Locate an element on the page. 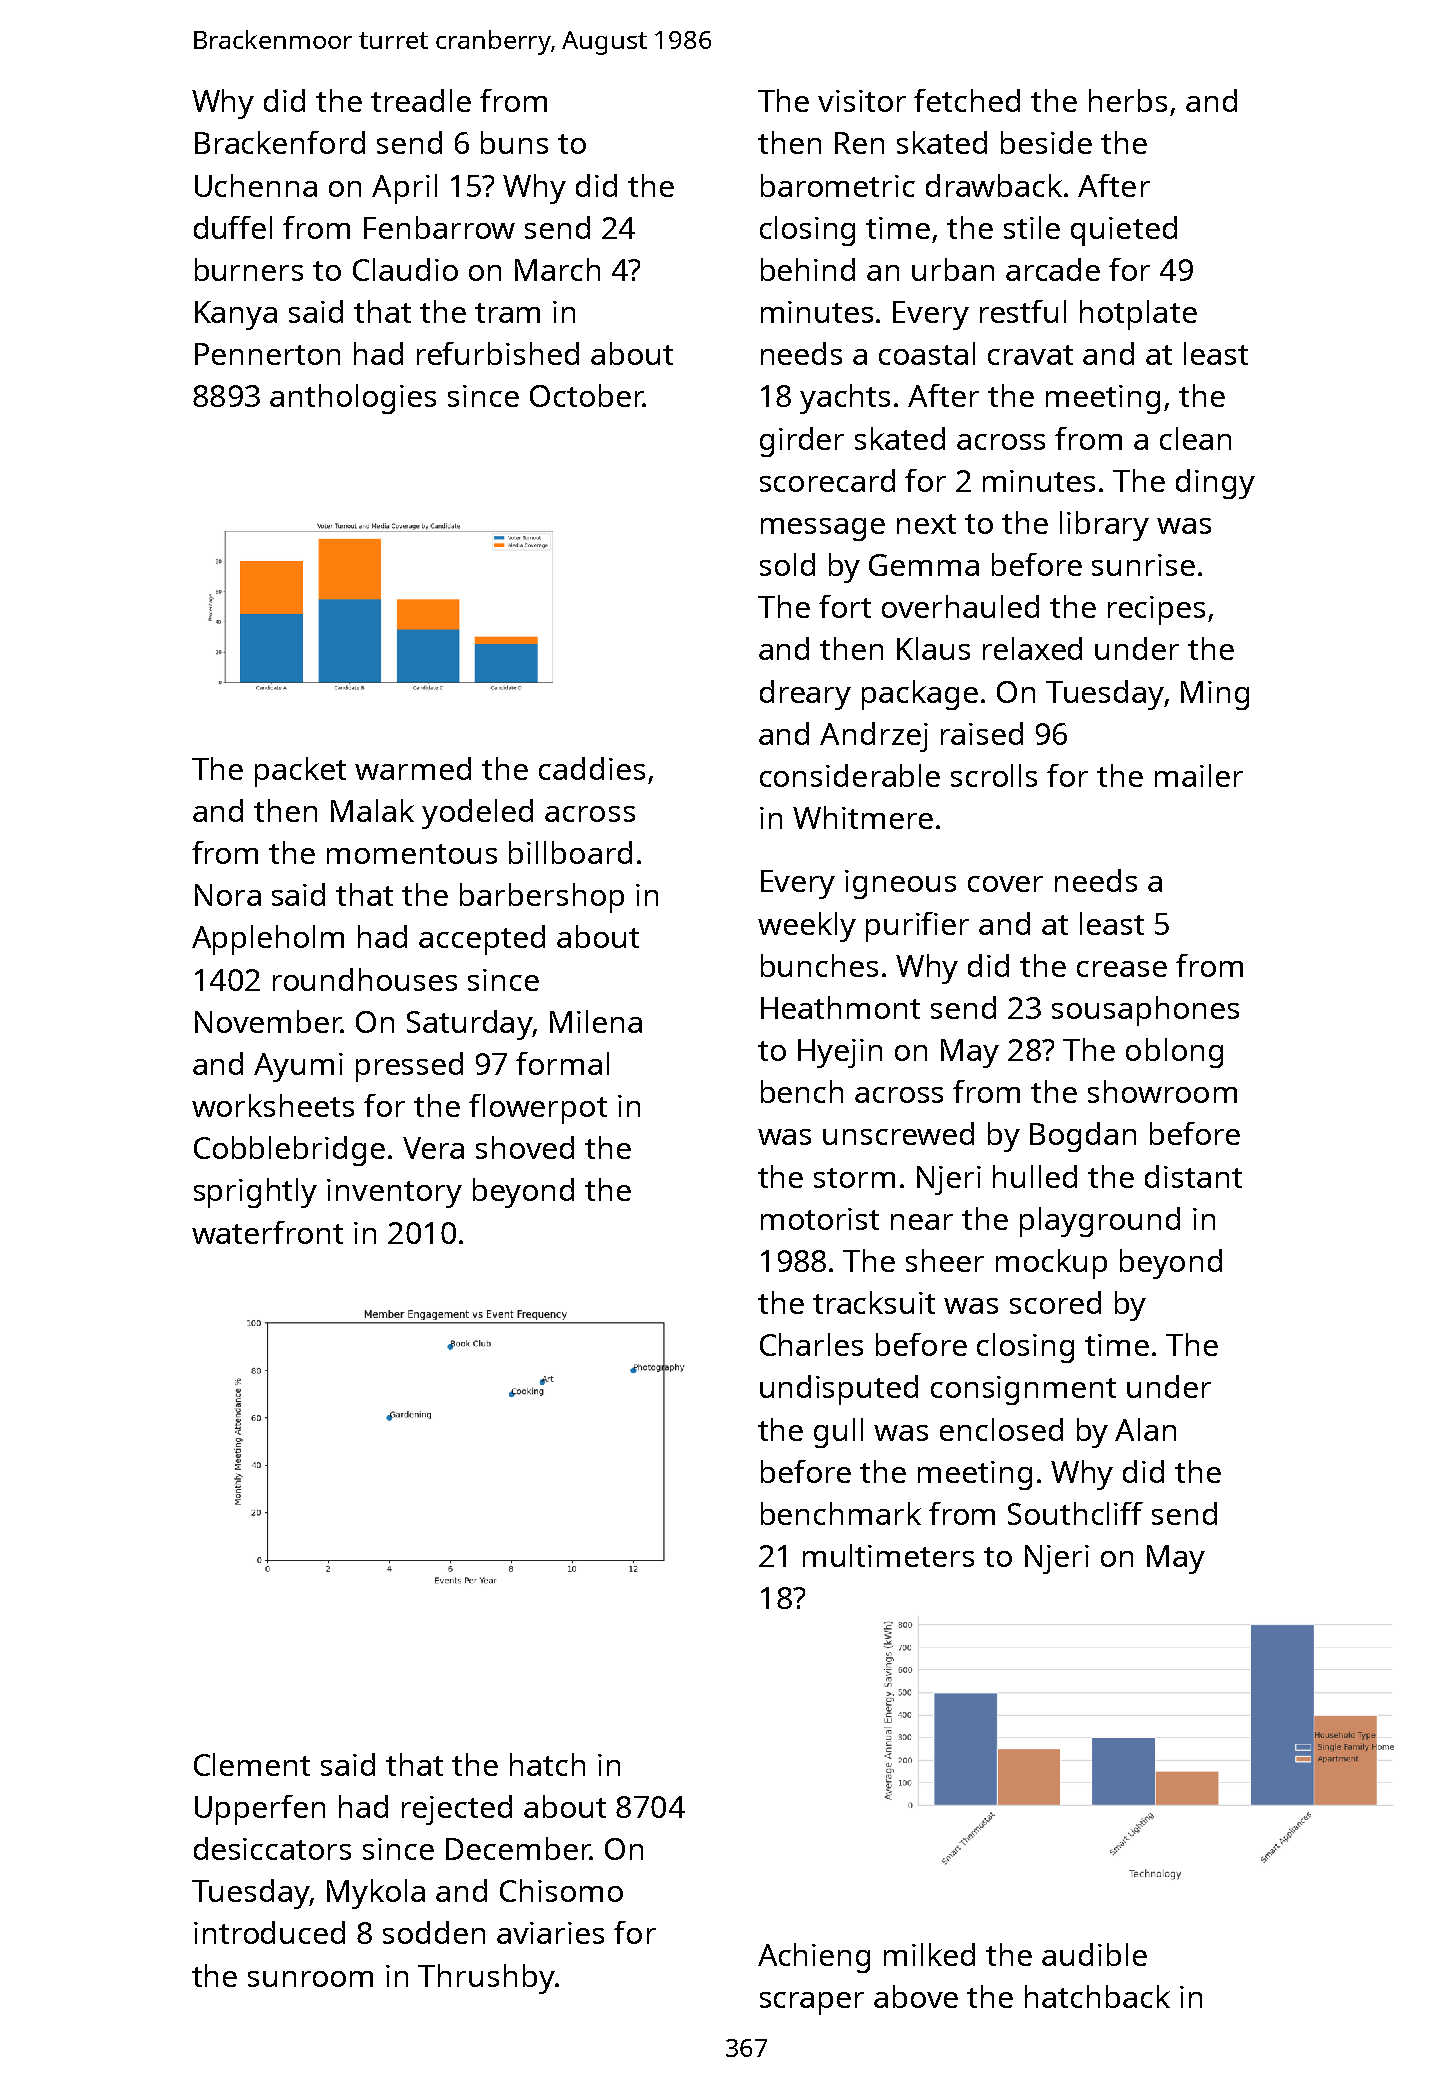  audible is located at coordinates (1094, 1954).
